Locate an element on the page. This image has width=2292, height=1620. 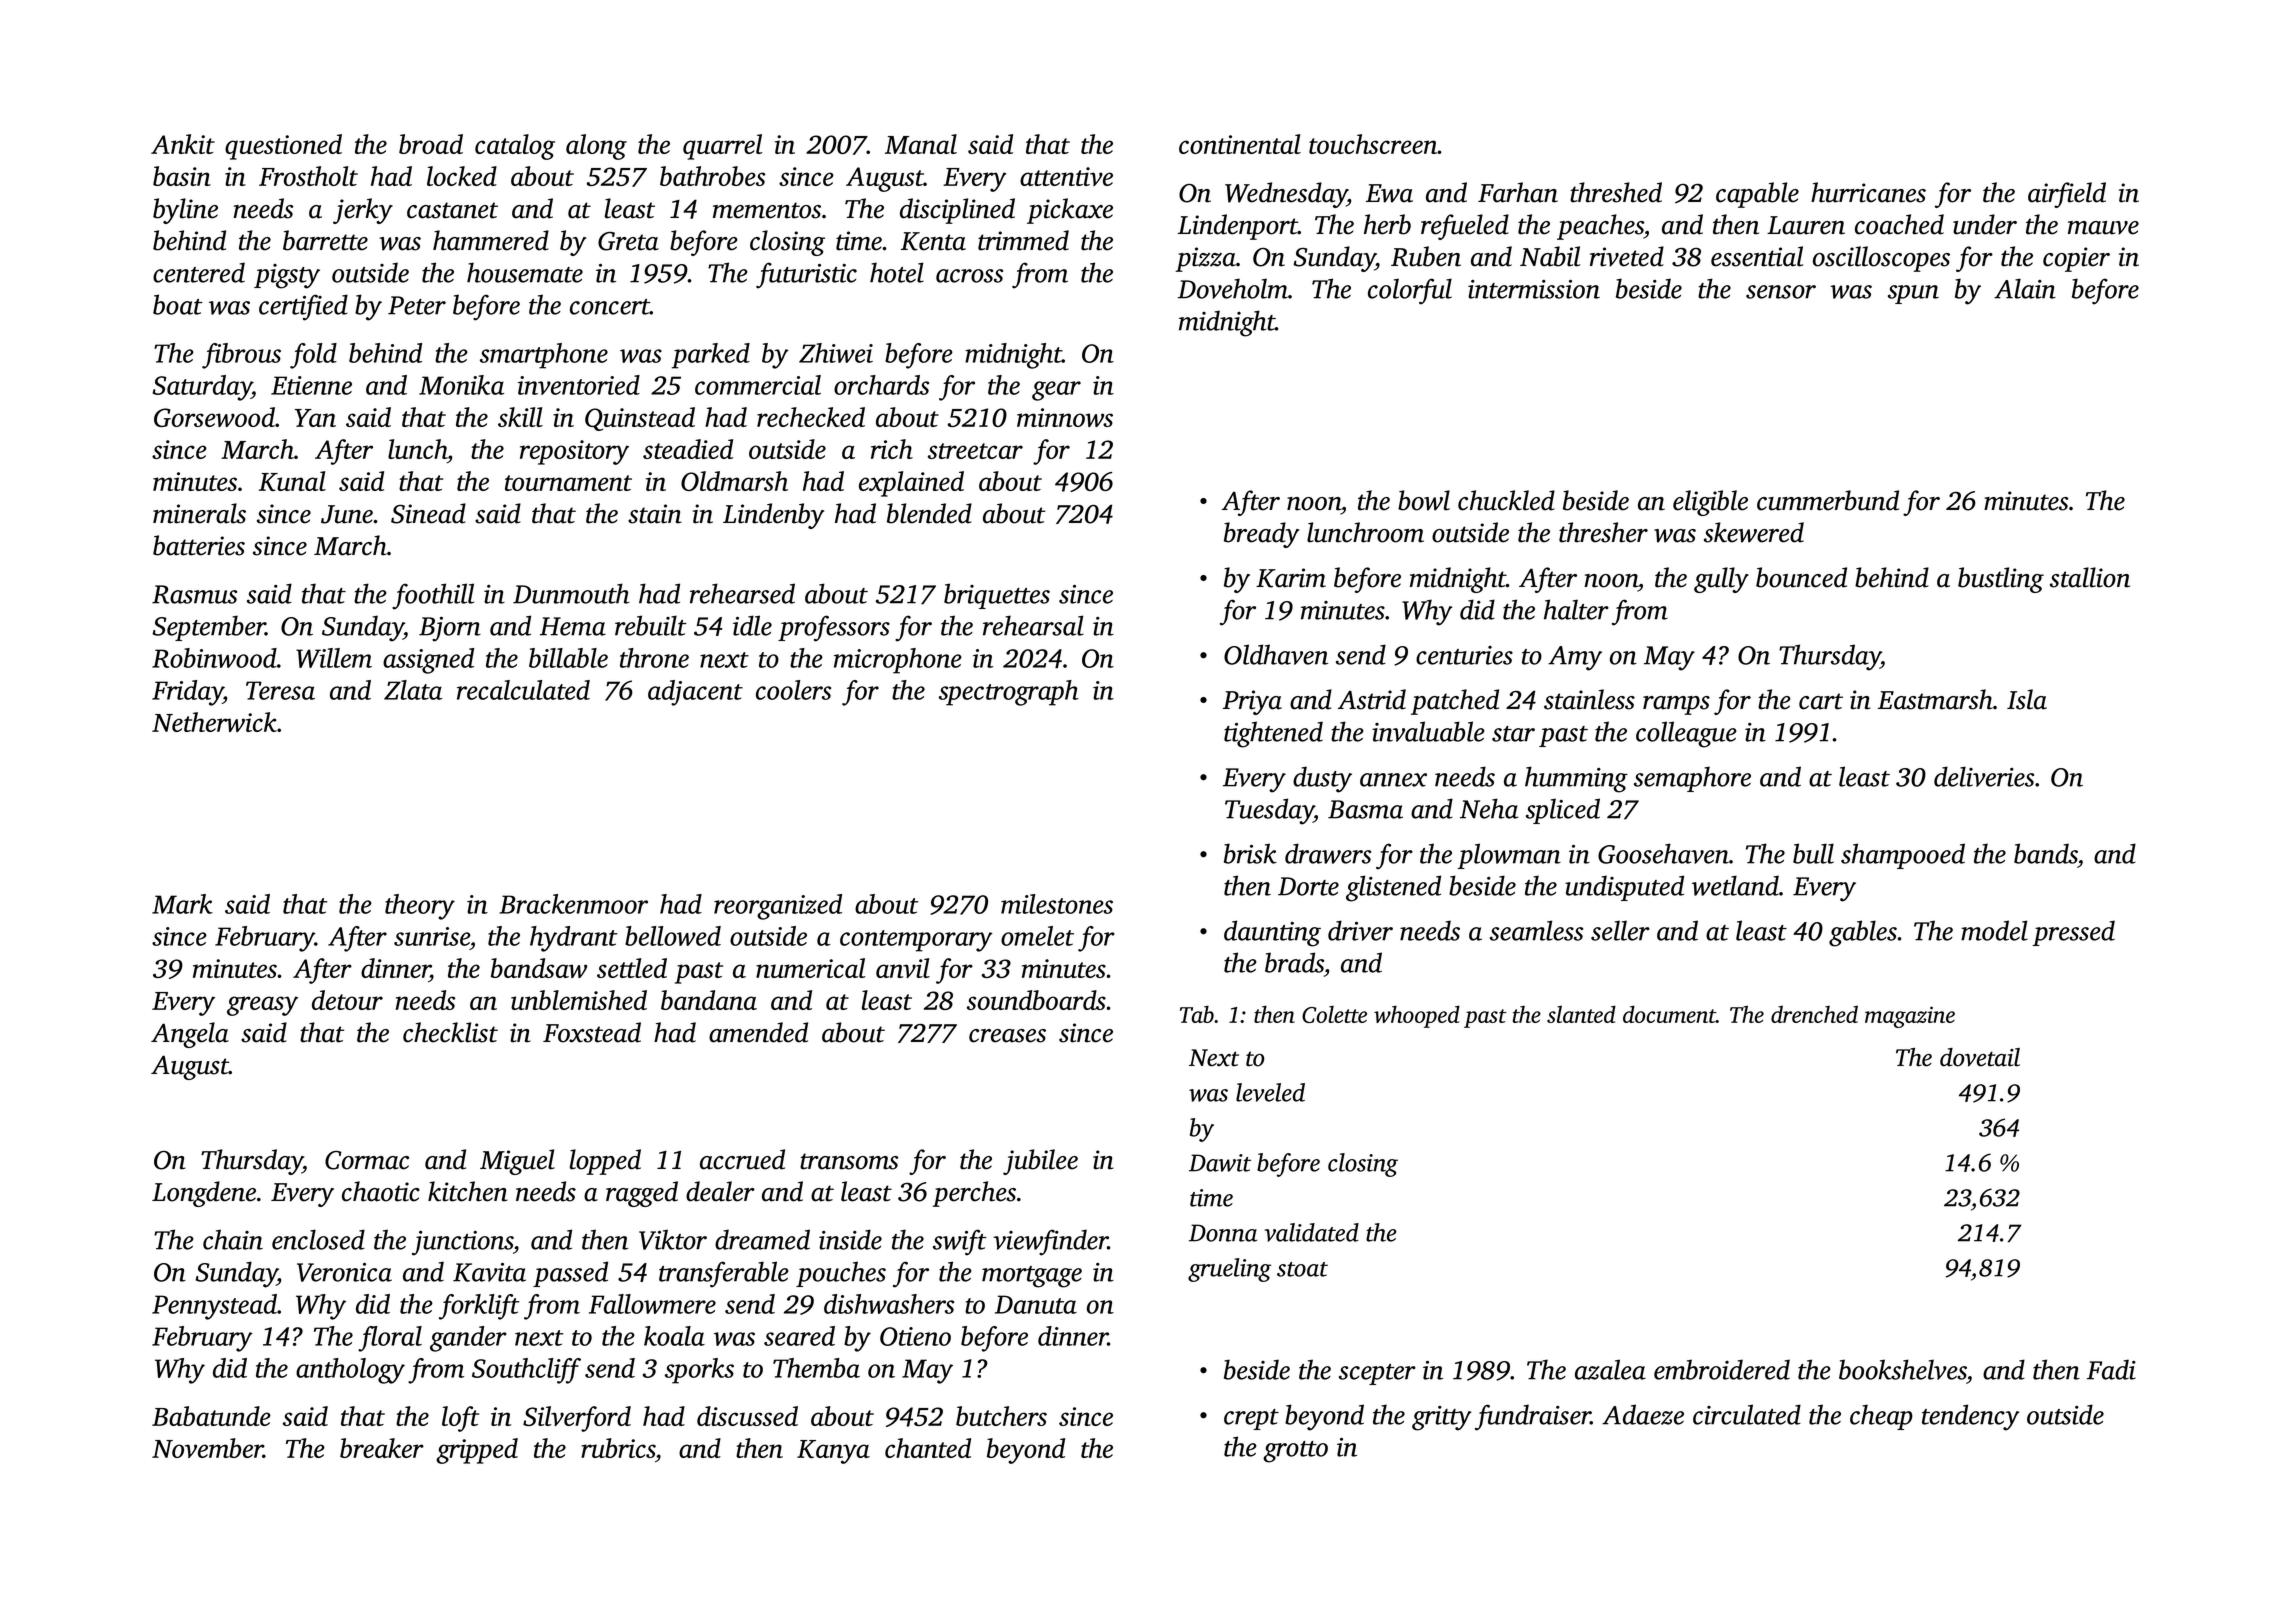
Robinwood is located at coordinates (214, 658).
